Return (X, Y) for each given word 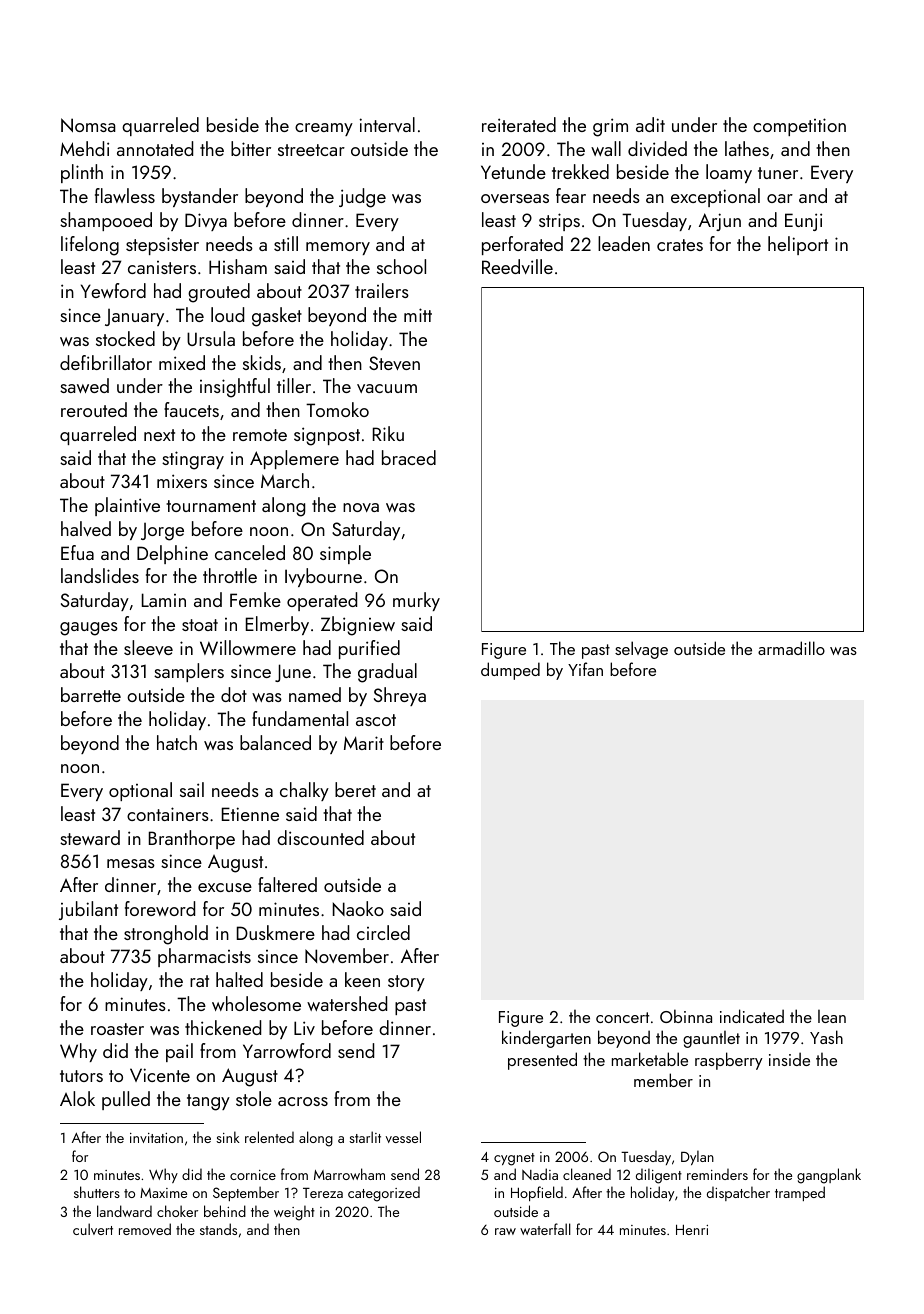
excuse (225, 887)
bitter (251, 148)
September (246, 1193)
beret (355, 789)
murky (416, 601)
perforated (522, 245)
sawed (84, 385)
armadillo (791, 648)
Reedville (517, 266)
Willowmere (248, 647)
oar (780, 198)
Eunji (803, 222)
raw (505, 1231)
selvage (641, 650)
